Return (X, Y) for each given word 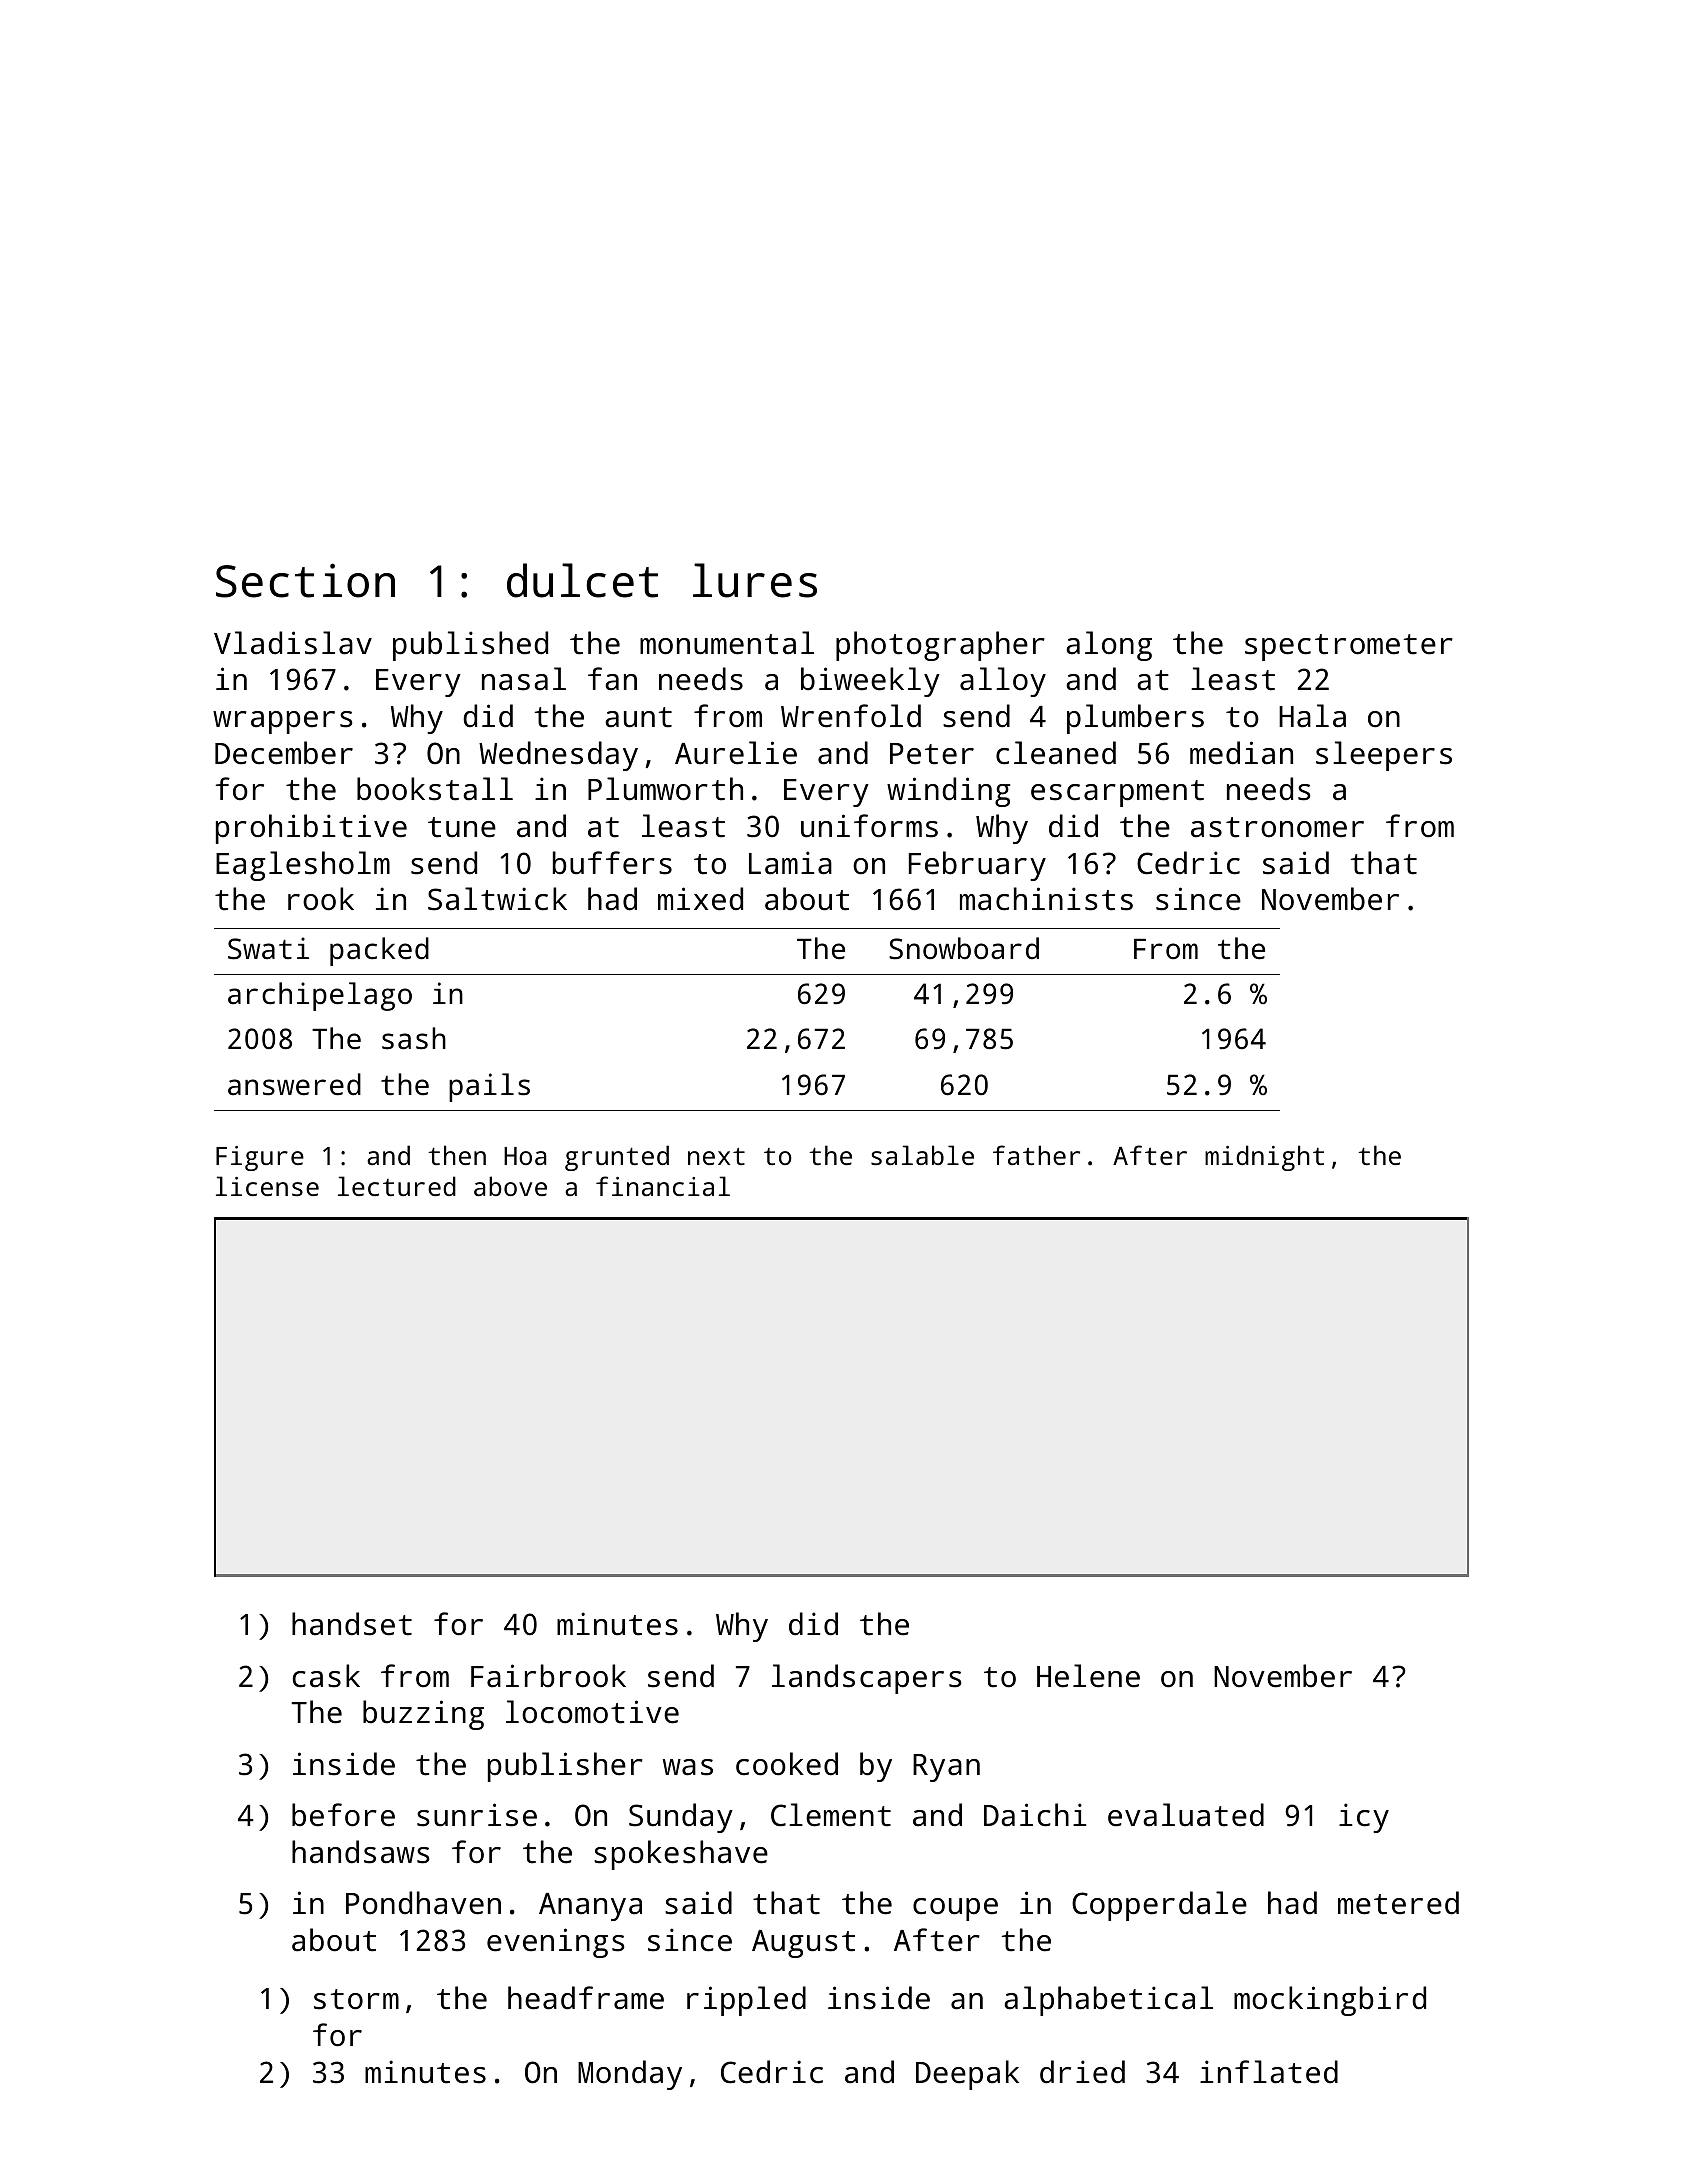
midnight (1264, 1158)
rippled (746, 2001)
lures (755, 580)
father (1036, 1155)
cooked (787, 1764)
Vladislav (293, 643)
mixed (700, 899)
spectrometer (1349, 647)
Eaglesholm (303, 866)
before (343, 1815)
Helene (1088, 1676)
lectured (397, 1186)
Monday (630, 2075)
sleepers (1384, 756)
